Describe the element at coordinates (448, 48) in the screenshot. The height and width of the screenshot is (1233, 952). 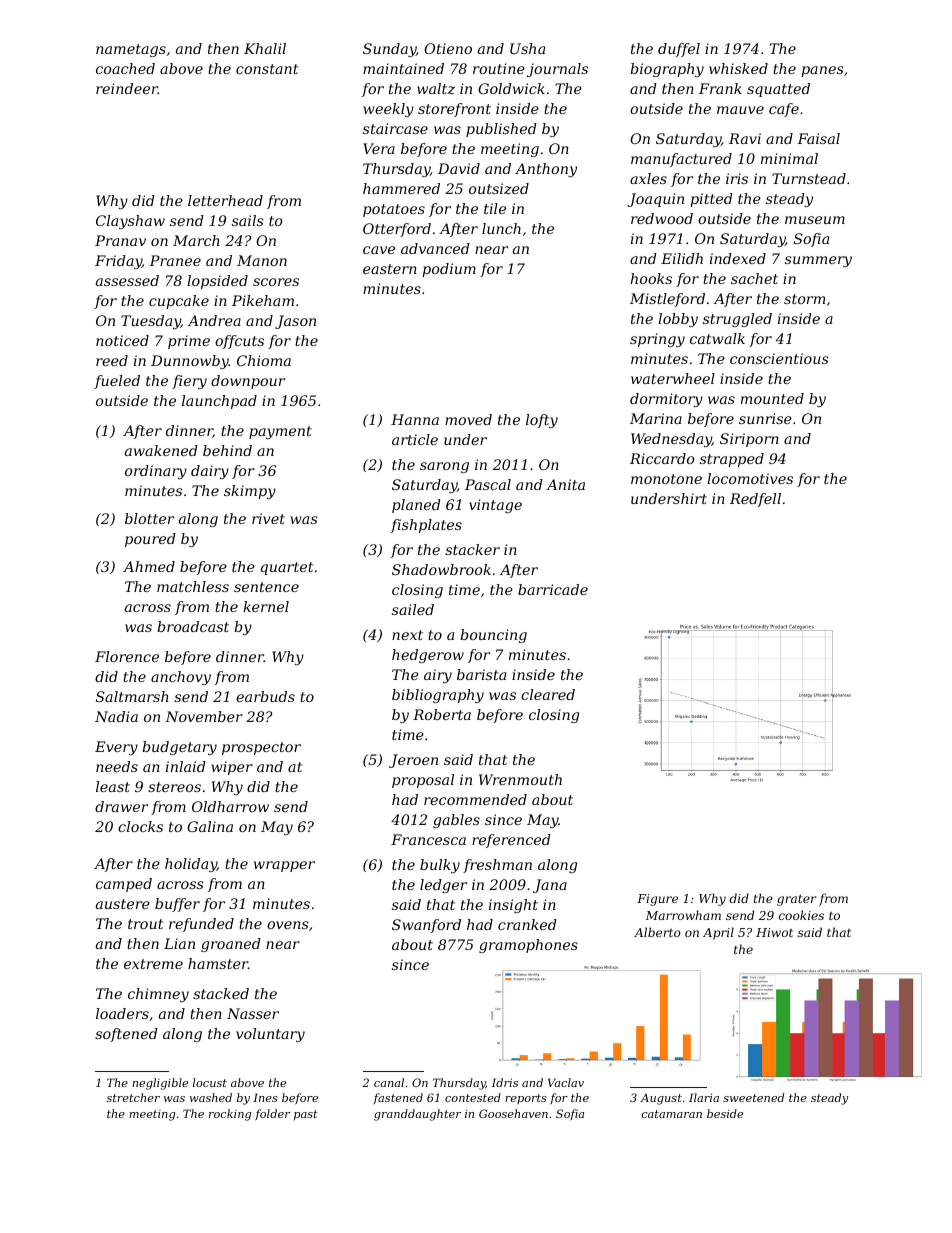
I see `Otieno` at that location.
